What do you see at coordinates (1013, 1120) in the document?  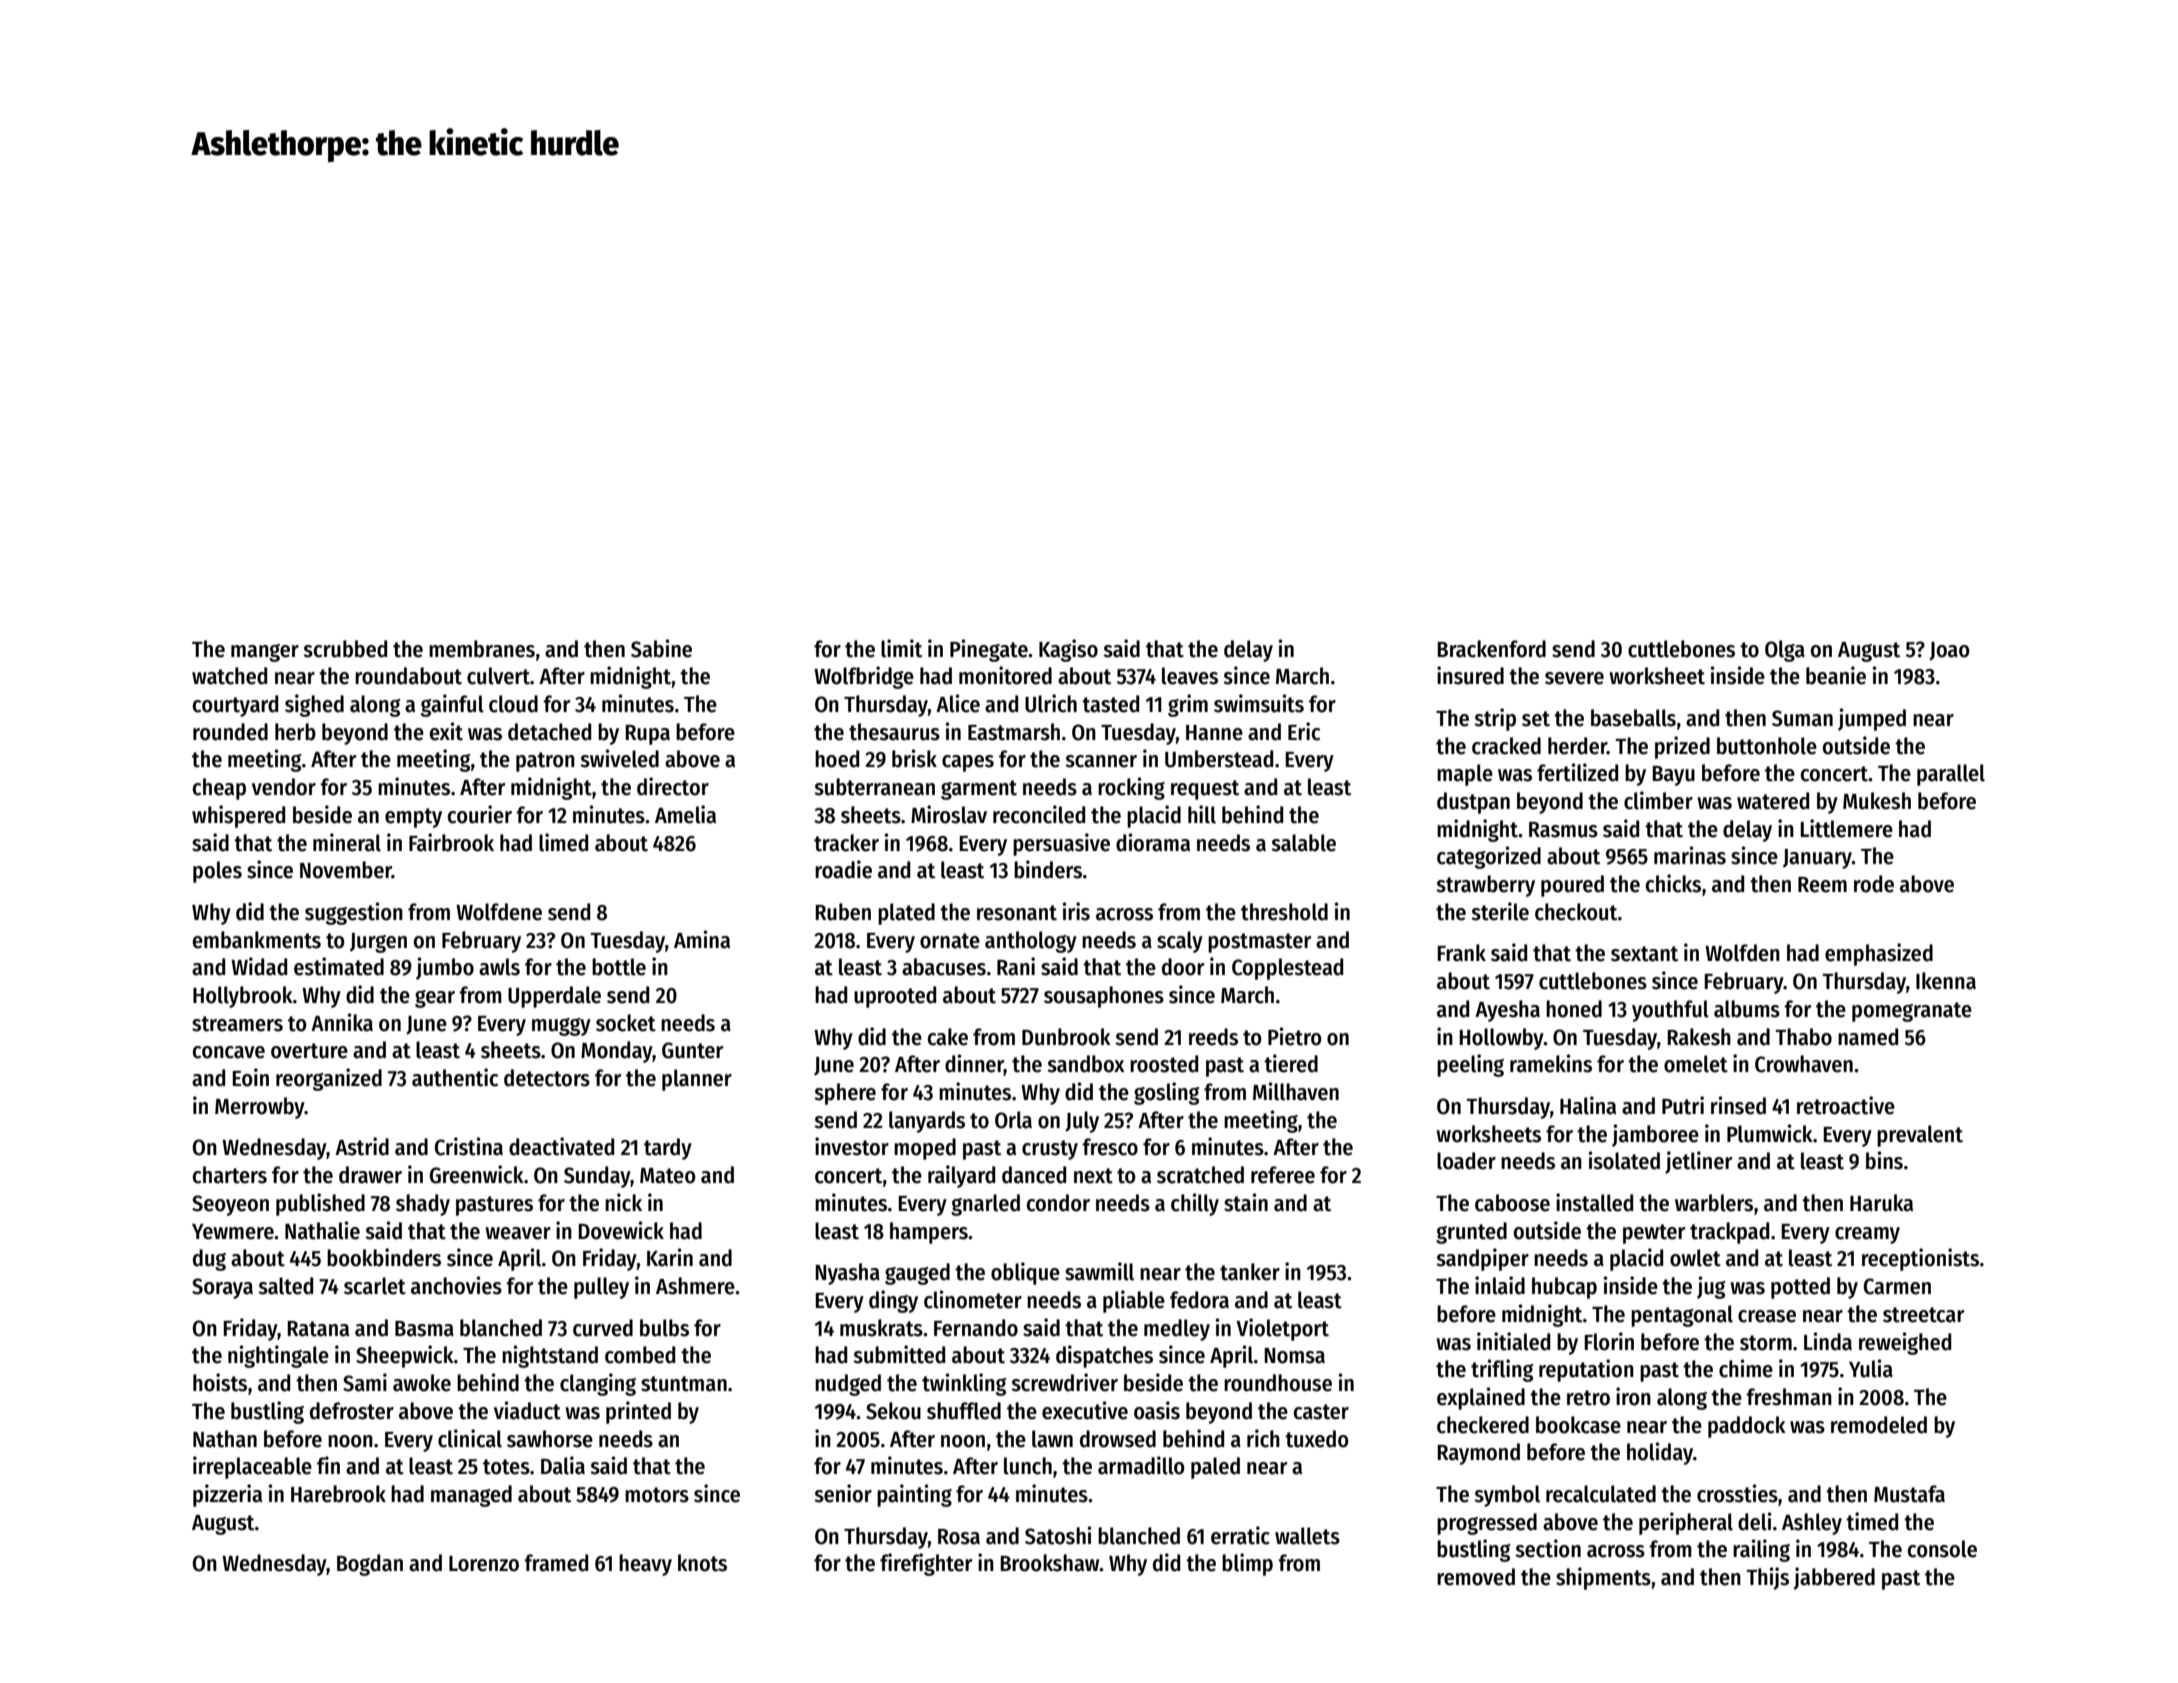 I see `Orla` at bounding box center [1013, 1120].
